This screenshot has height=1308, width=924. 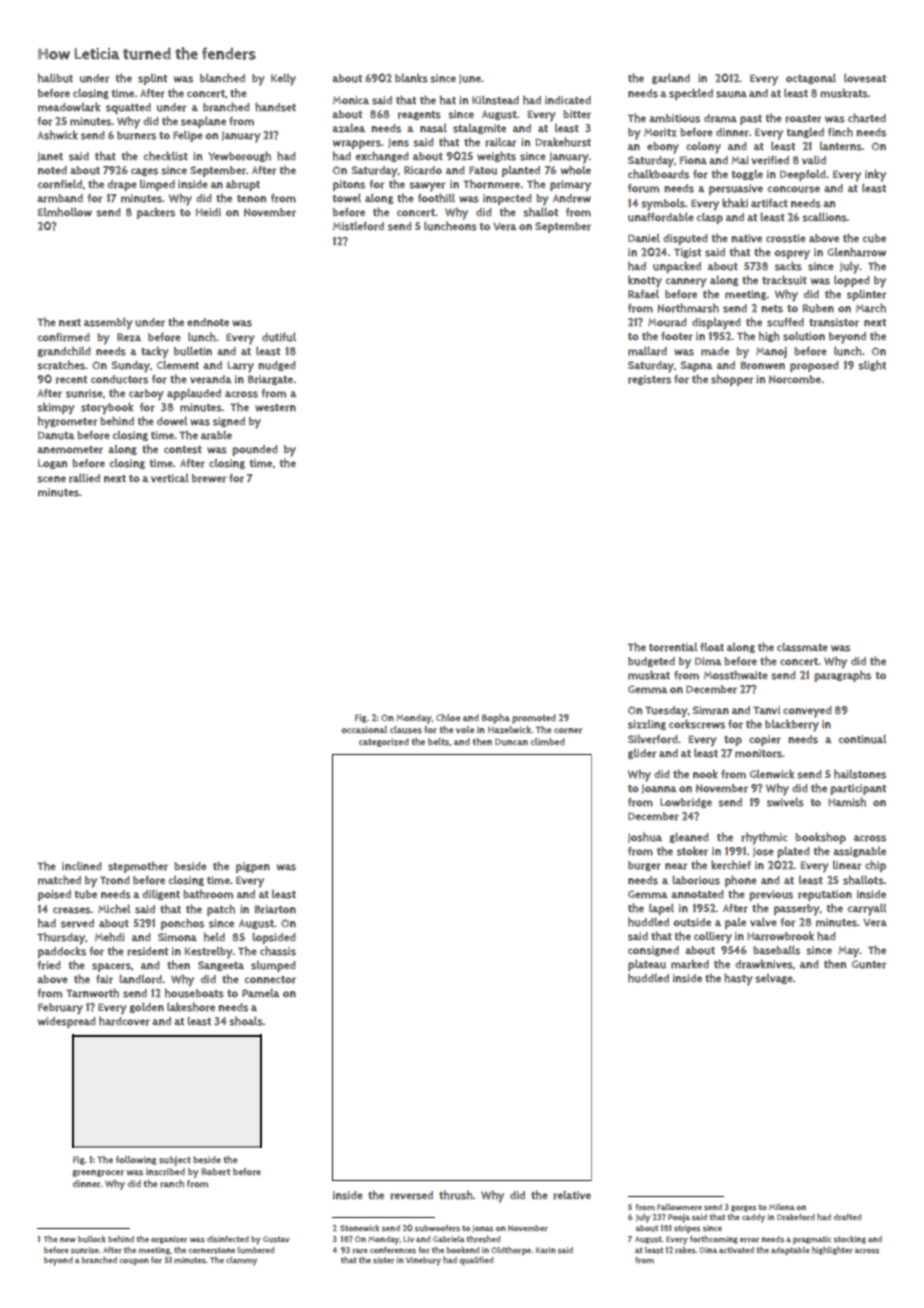 What do you see at coordinates (732, 380) in the screenshot?
I see `shopper` at bounding box center [732, 380].
